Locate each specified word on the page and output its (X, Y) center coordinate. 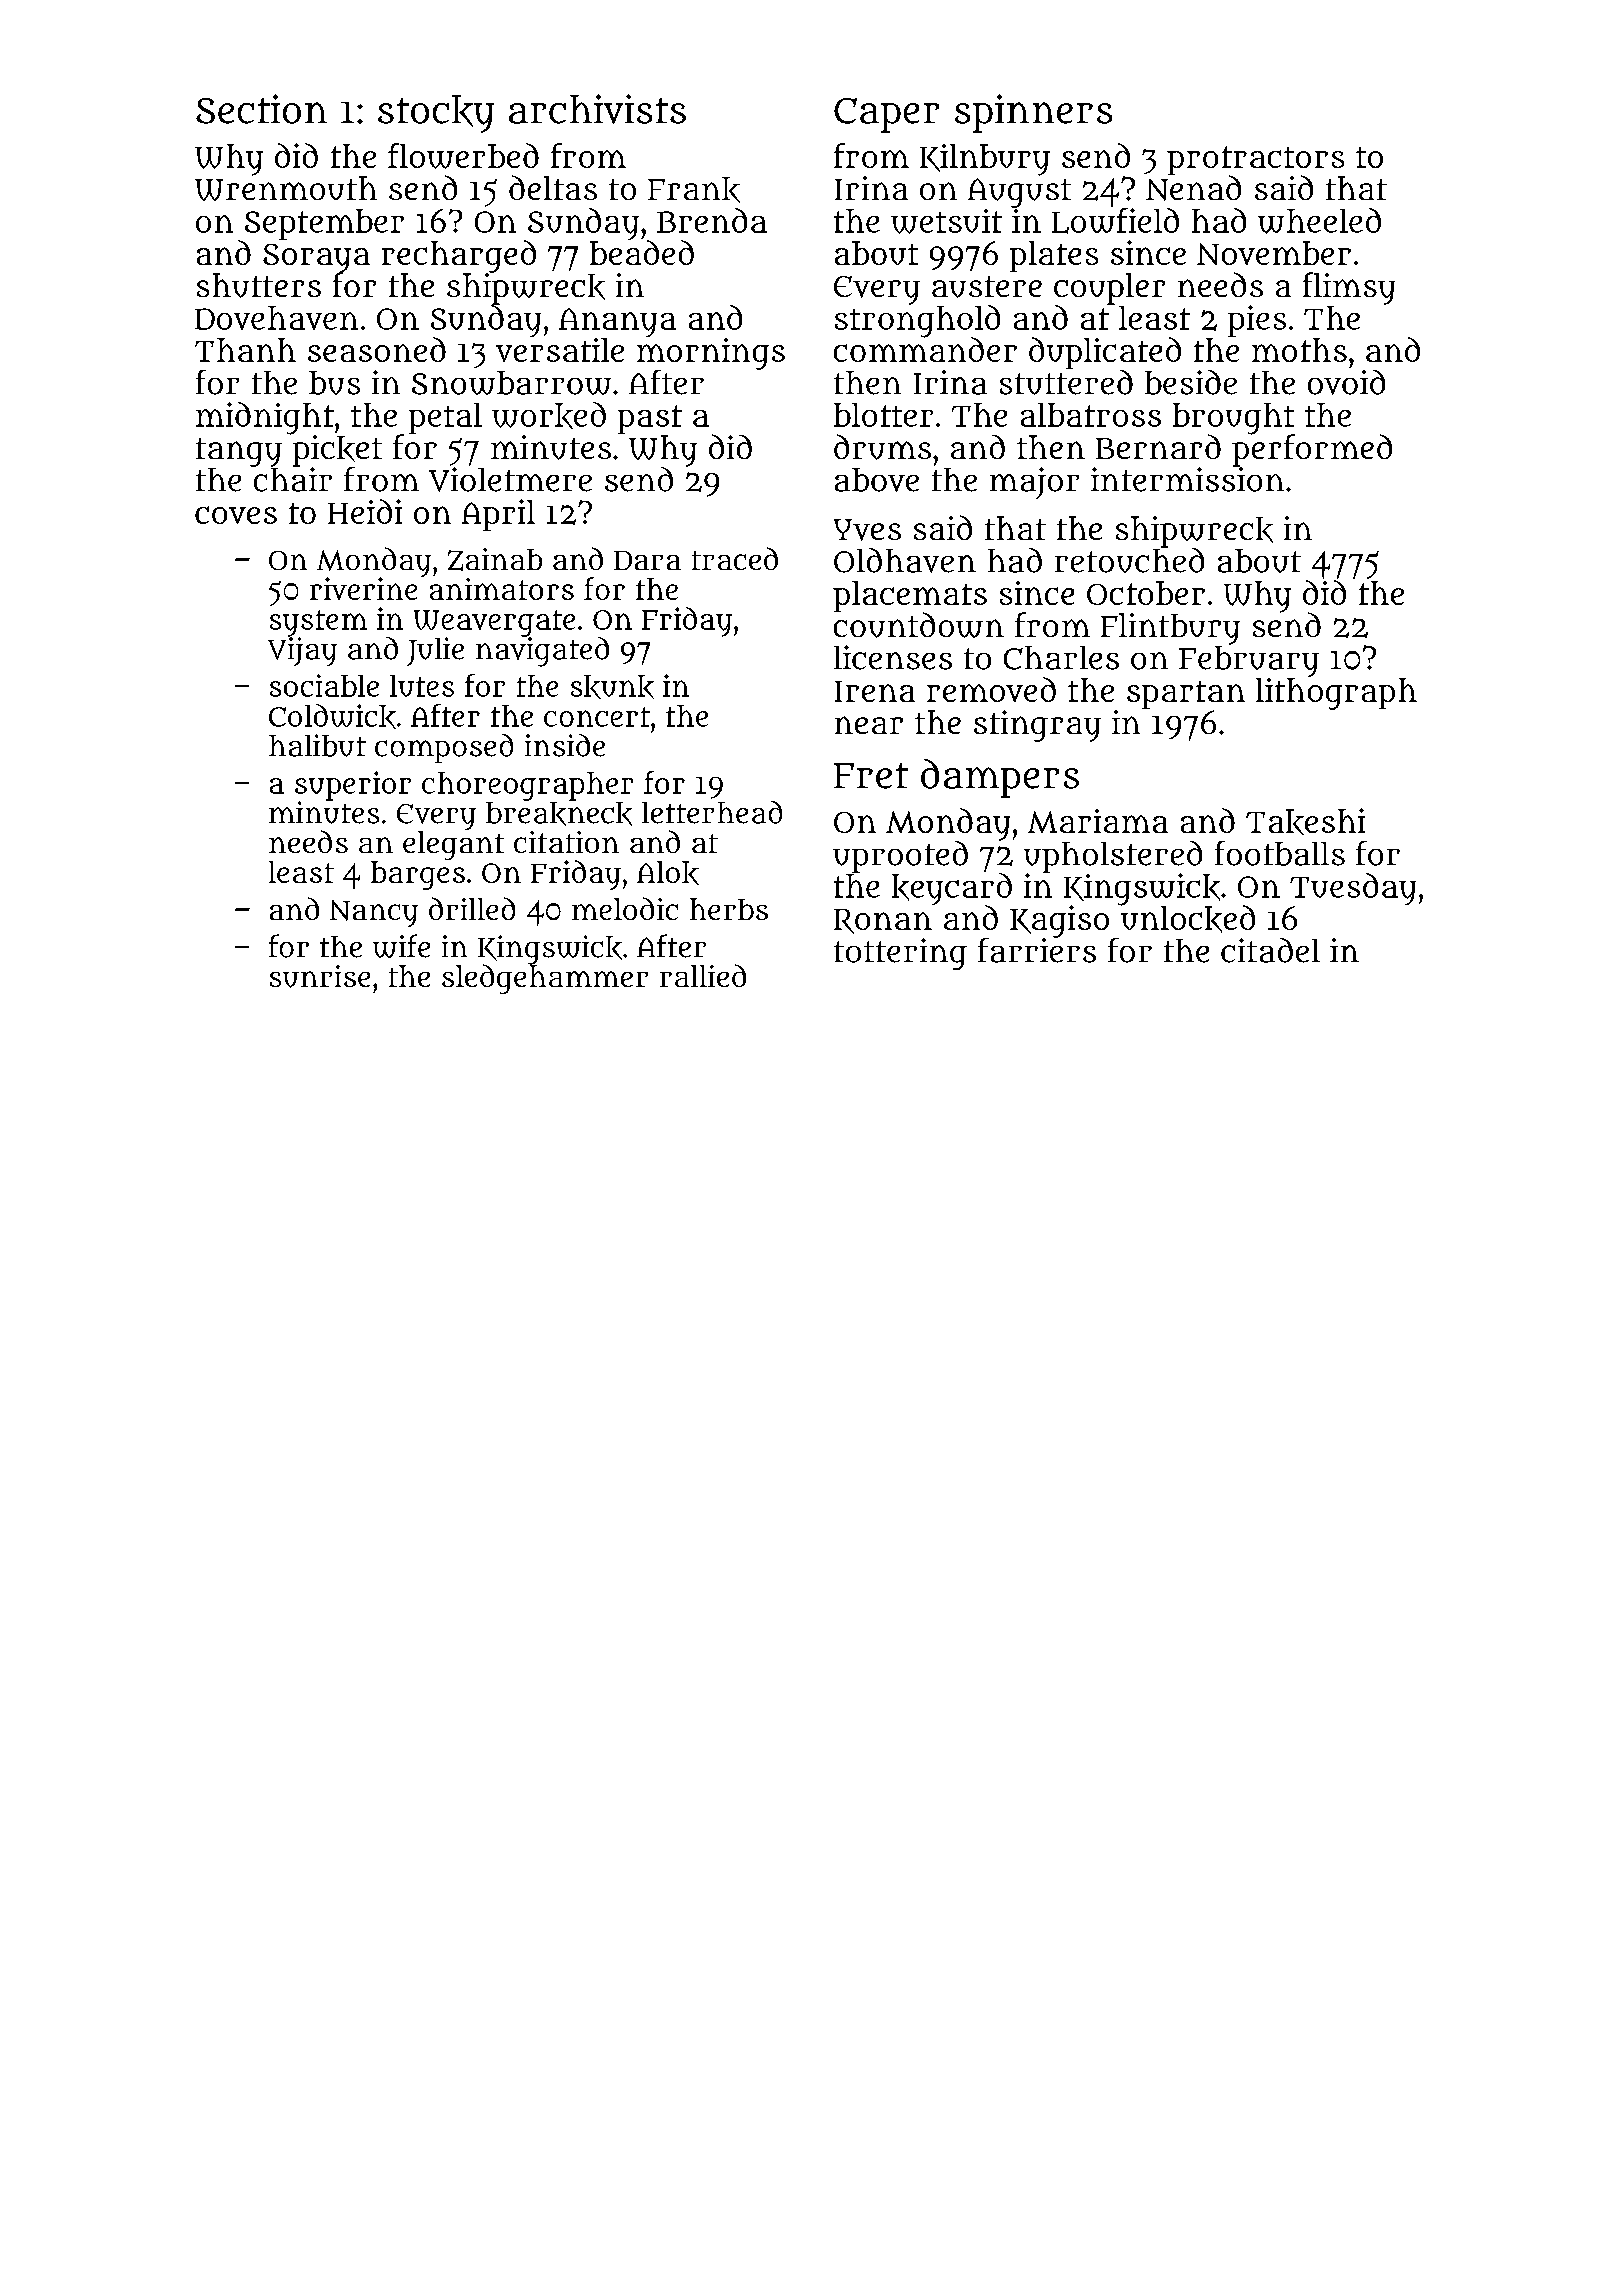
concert (597, 717)
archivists (597, 109)
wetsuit (946, 221)
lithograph (1336, 694)
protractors (1255, 160)
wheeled (1319, 221)
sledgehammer (545, 979)
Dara (647, 560)
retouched (1129, 560)
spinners (1033, 113)
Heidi (365, 511)
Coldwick (332, 716)
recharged (459, 256)
